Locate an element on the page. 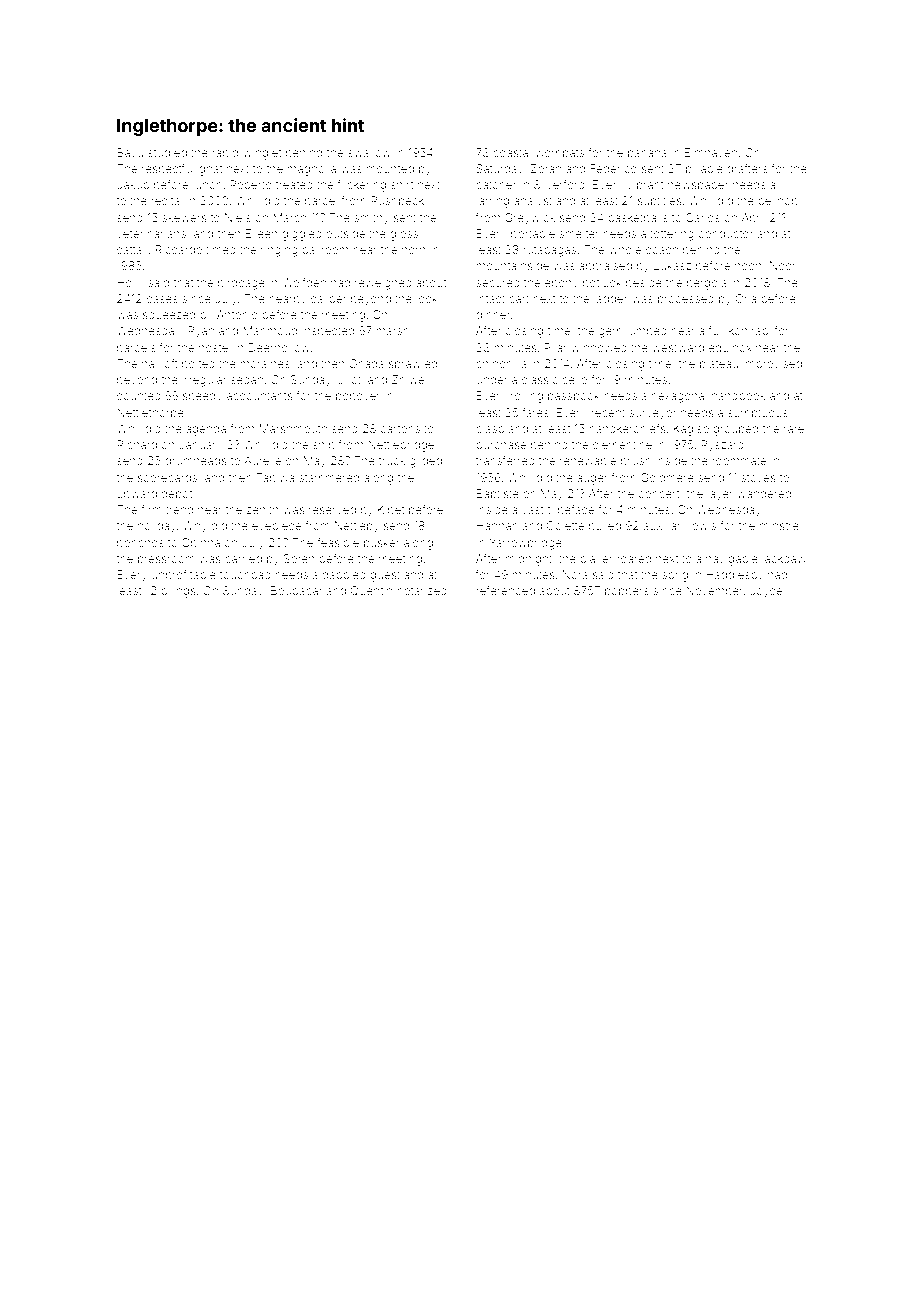  surveyor is located at coordinates (653, 415).
